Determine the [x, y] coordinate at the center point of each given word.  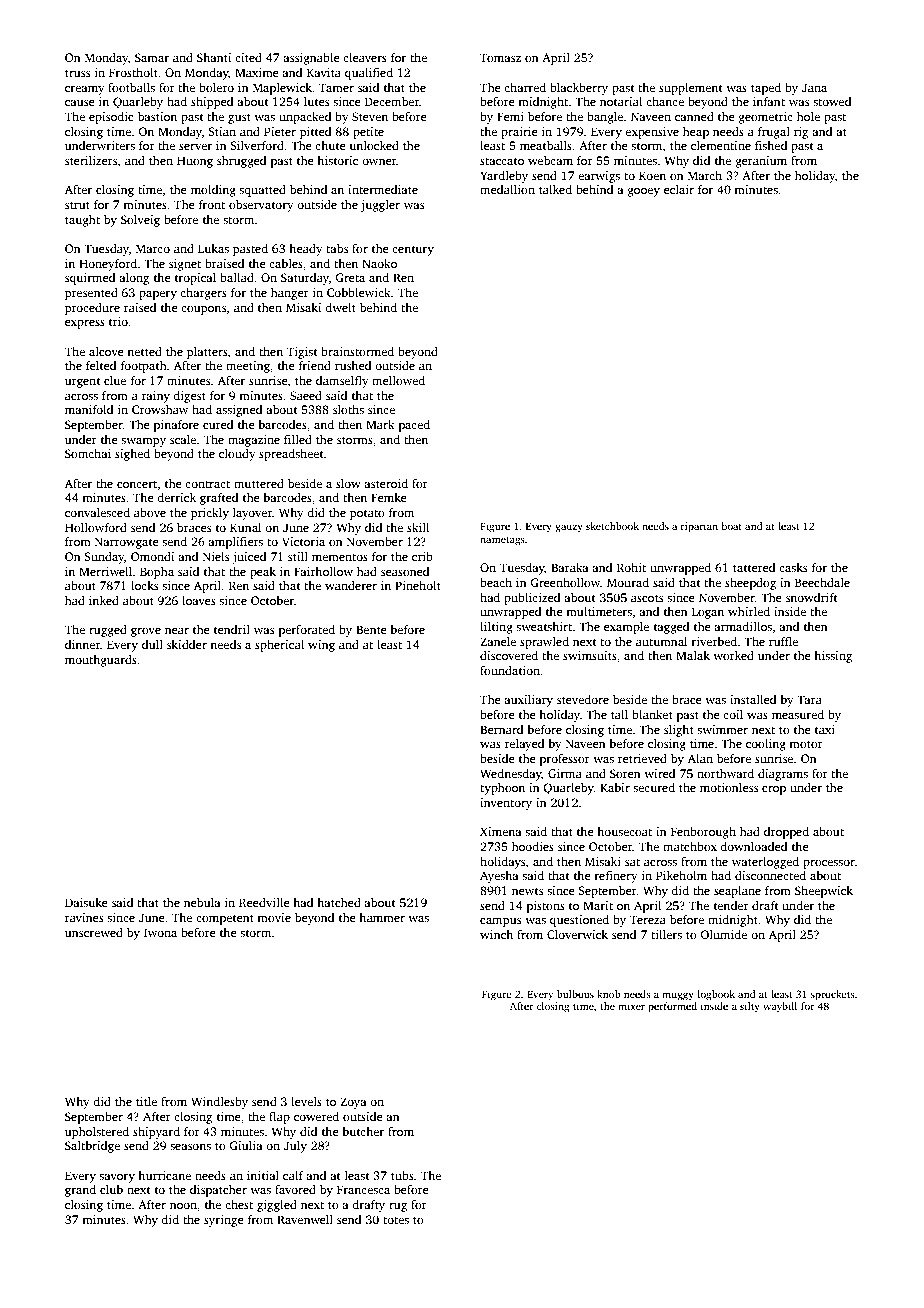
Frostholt [133, 72]
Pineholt [418, 585]
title [146, 1101]
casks [793, 567]
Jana [814, 87]
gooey [644, 192]
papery [158, 295]
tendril [232, 629]
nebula [202, 902]
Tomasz [500, 57]
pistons [546, 907]
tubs [402, 1175]
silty [750, 1007]
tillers [666, 934]
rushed [353, 365]
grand [80, 1191]
